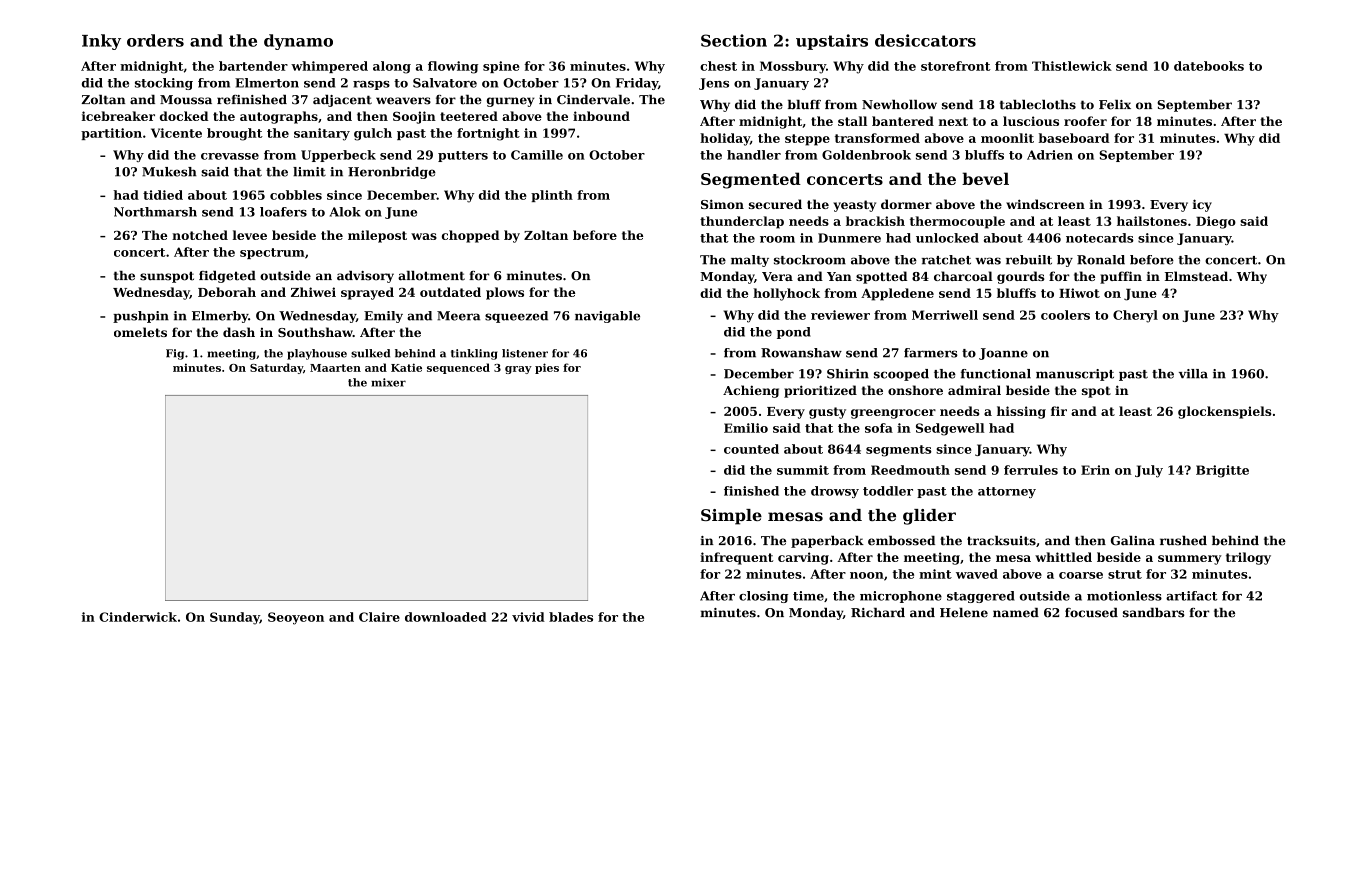  I want to click on Alok, so click(345, 212).
